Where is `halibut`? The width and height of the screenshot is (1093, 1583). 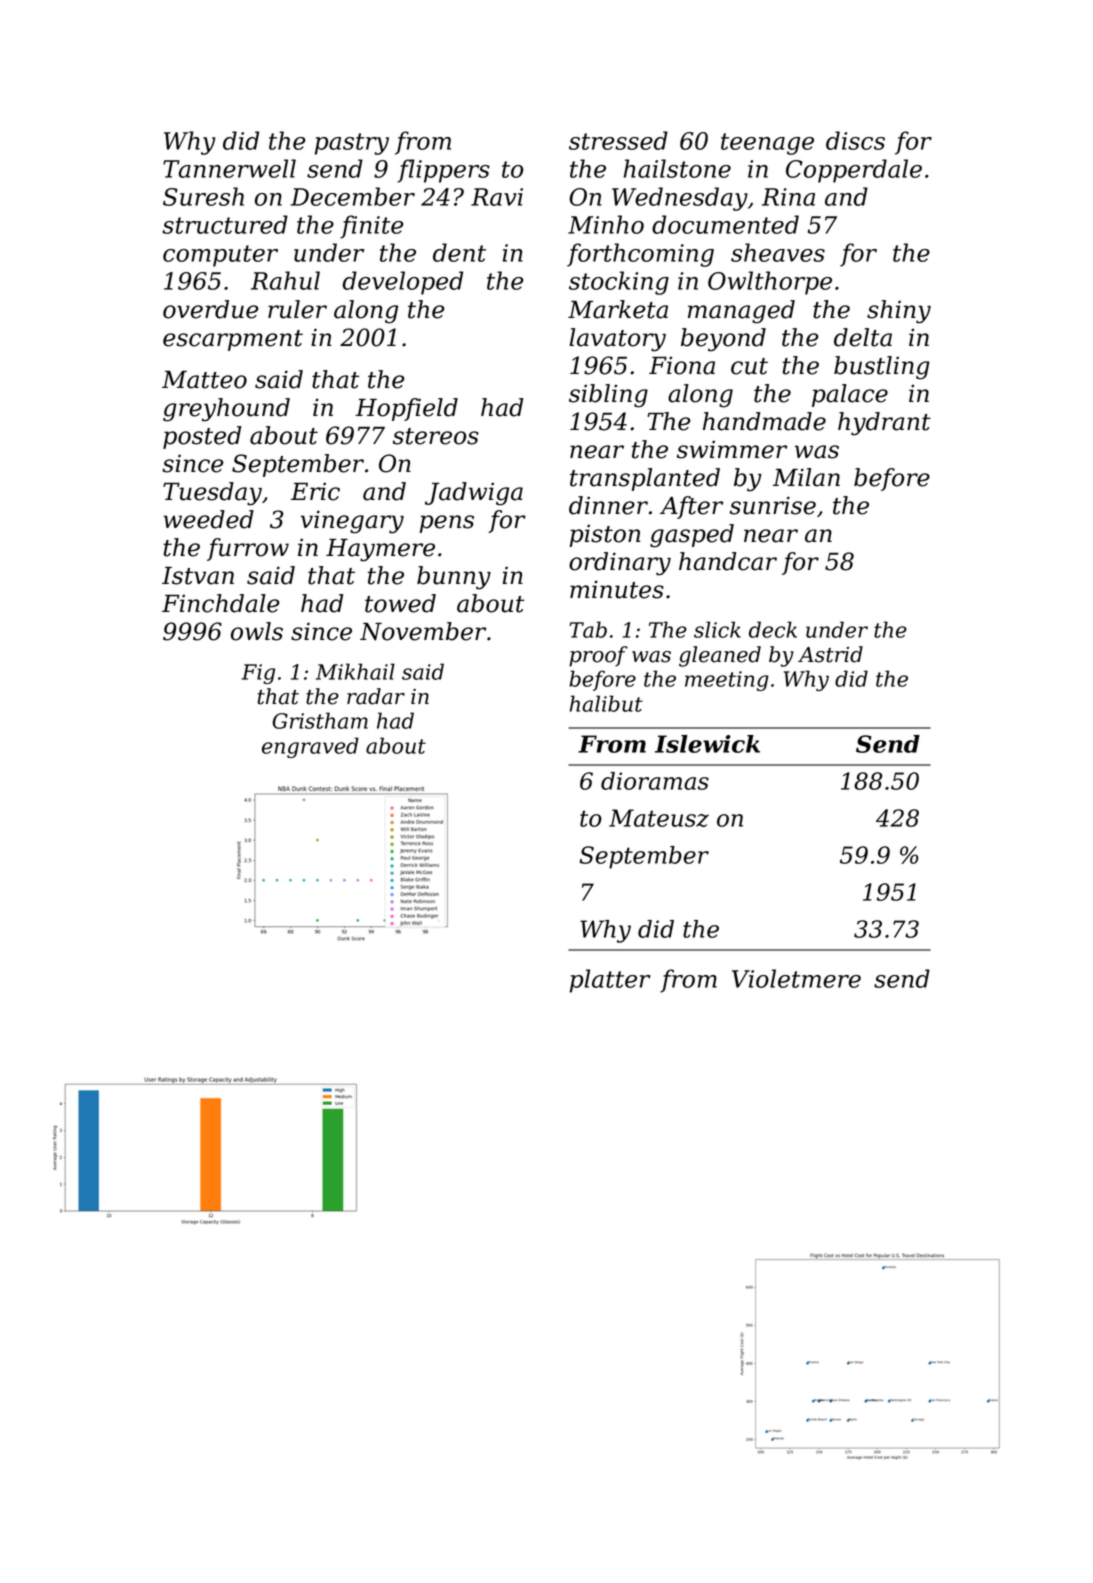
halibut is located at coordinates (606, 703).
